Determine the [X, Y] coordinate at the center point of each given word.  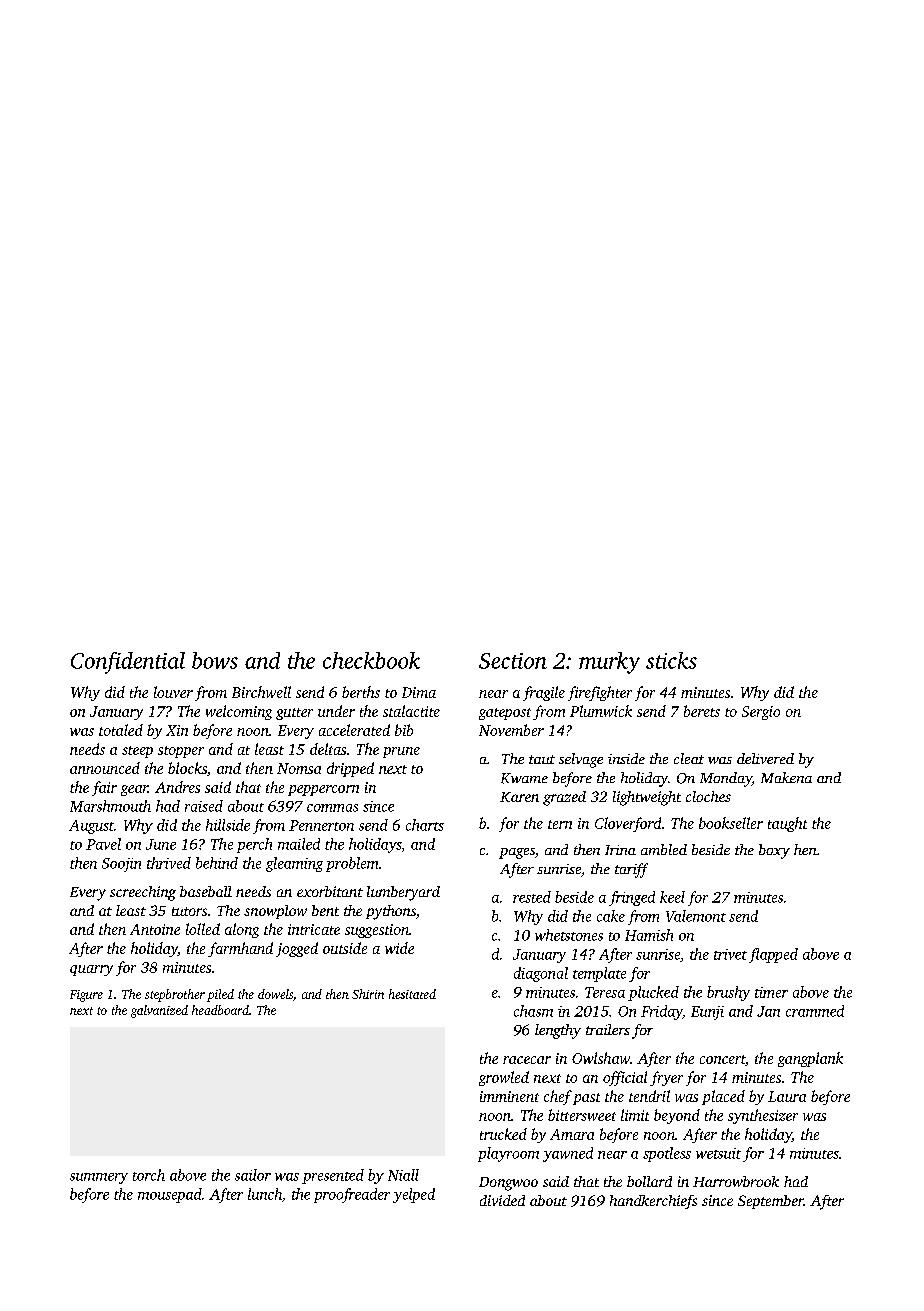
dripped [350, 769]
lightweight [647, 798]
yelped [414, 1195]
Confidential [128, 663]
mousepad [170, 1195]
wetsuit [718, 1153]
